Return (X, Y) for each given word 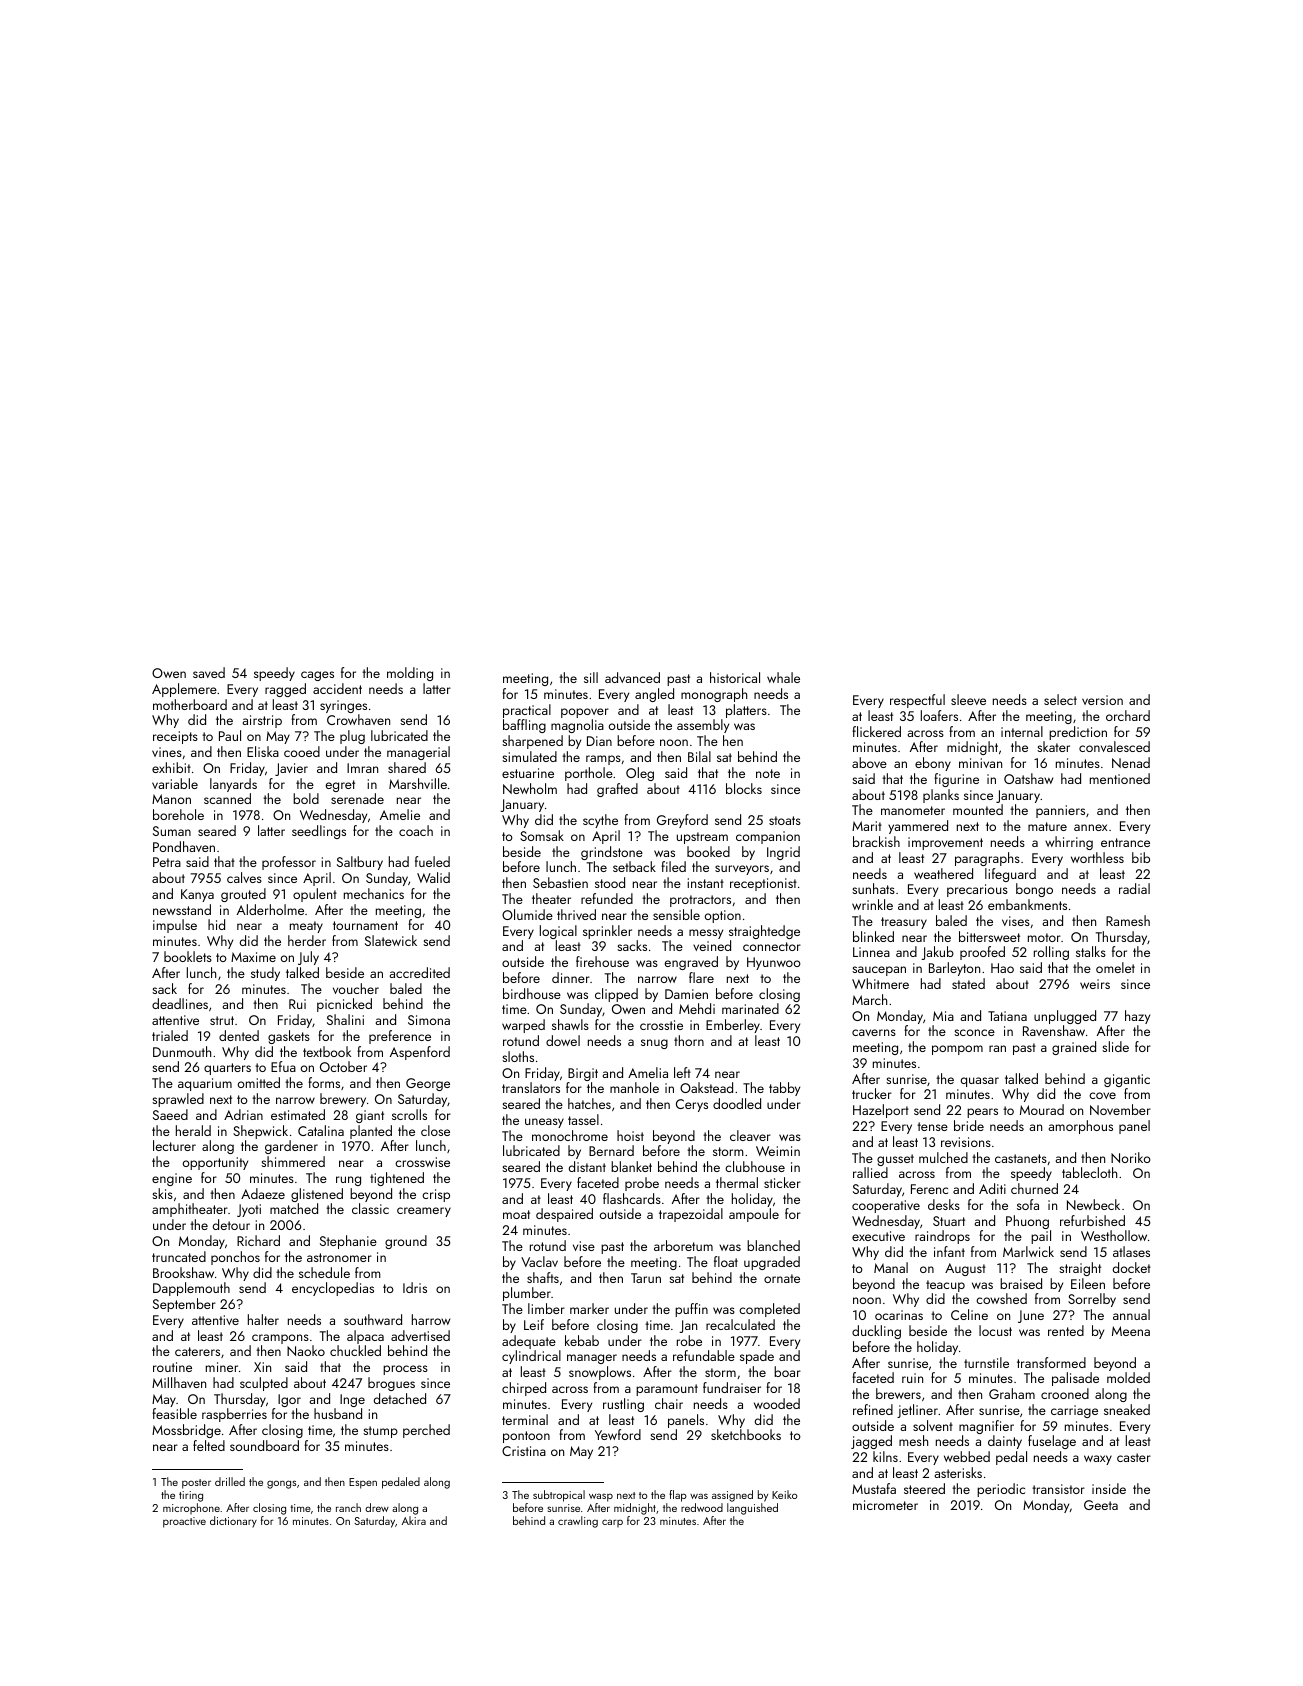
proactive (184, 1522)
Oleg (640, 774)
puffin (691, 1310)
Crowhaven (358, 719)
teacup (945, 1286)
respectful (917, 701)
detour (231, 1224)
